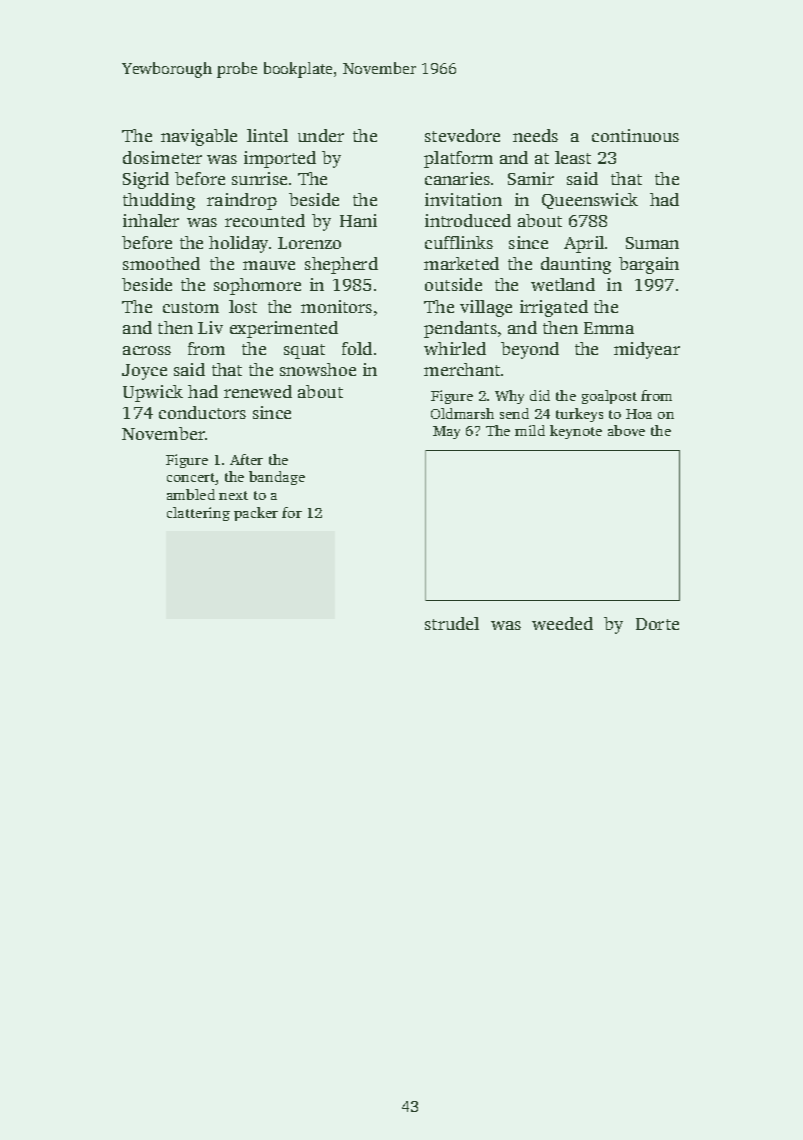 Image resolution: width=803 pixels, height=1140 pixels. What do you see at coordinates (458, 159) in the screenshot?
I see `platform` at bounding box center [458, 159].
